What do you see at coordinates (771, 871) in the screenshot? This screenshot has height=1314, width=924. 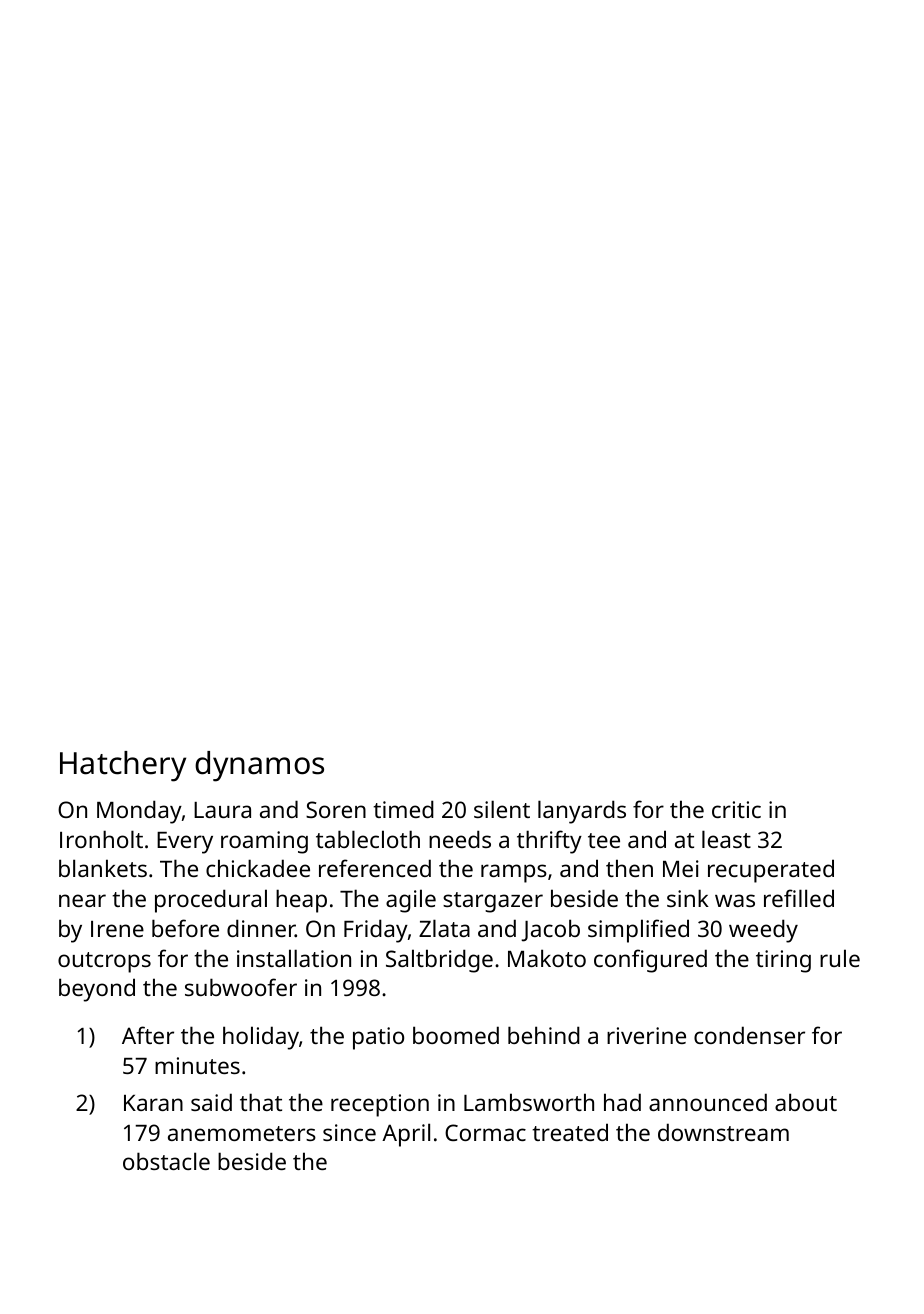 I see `recuperated` at bounding box center [771, 871].
